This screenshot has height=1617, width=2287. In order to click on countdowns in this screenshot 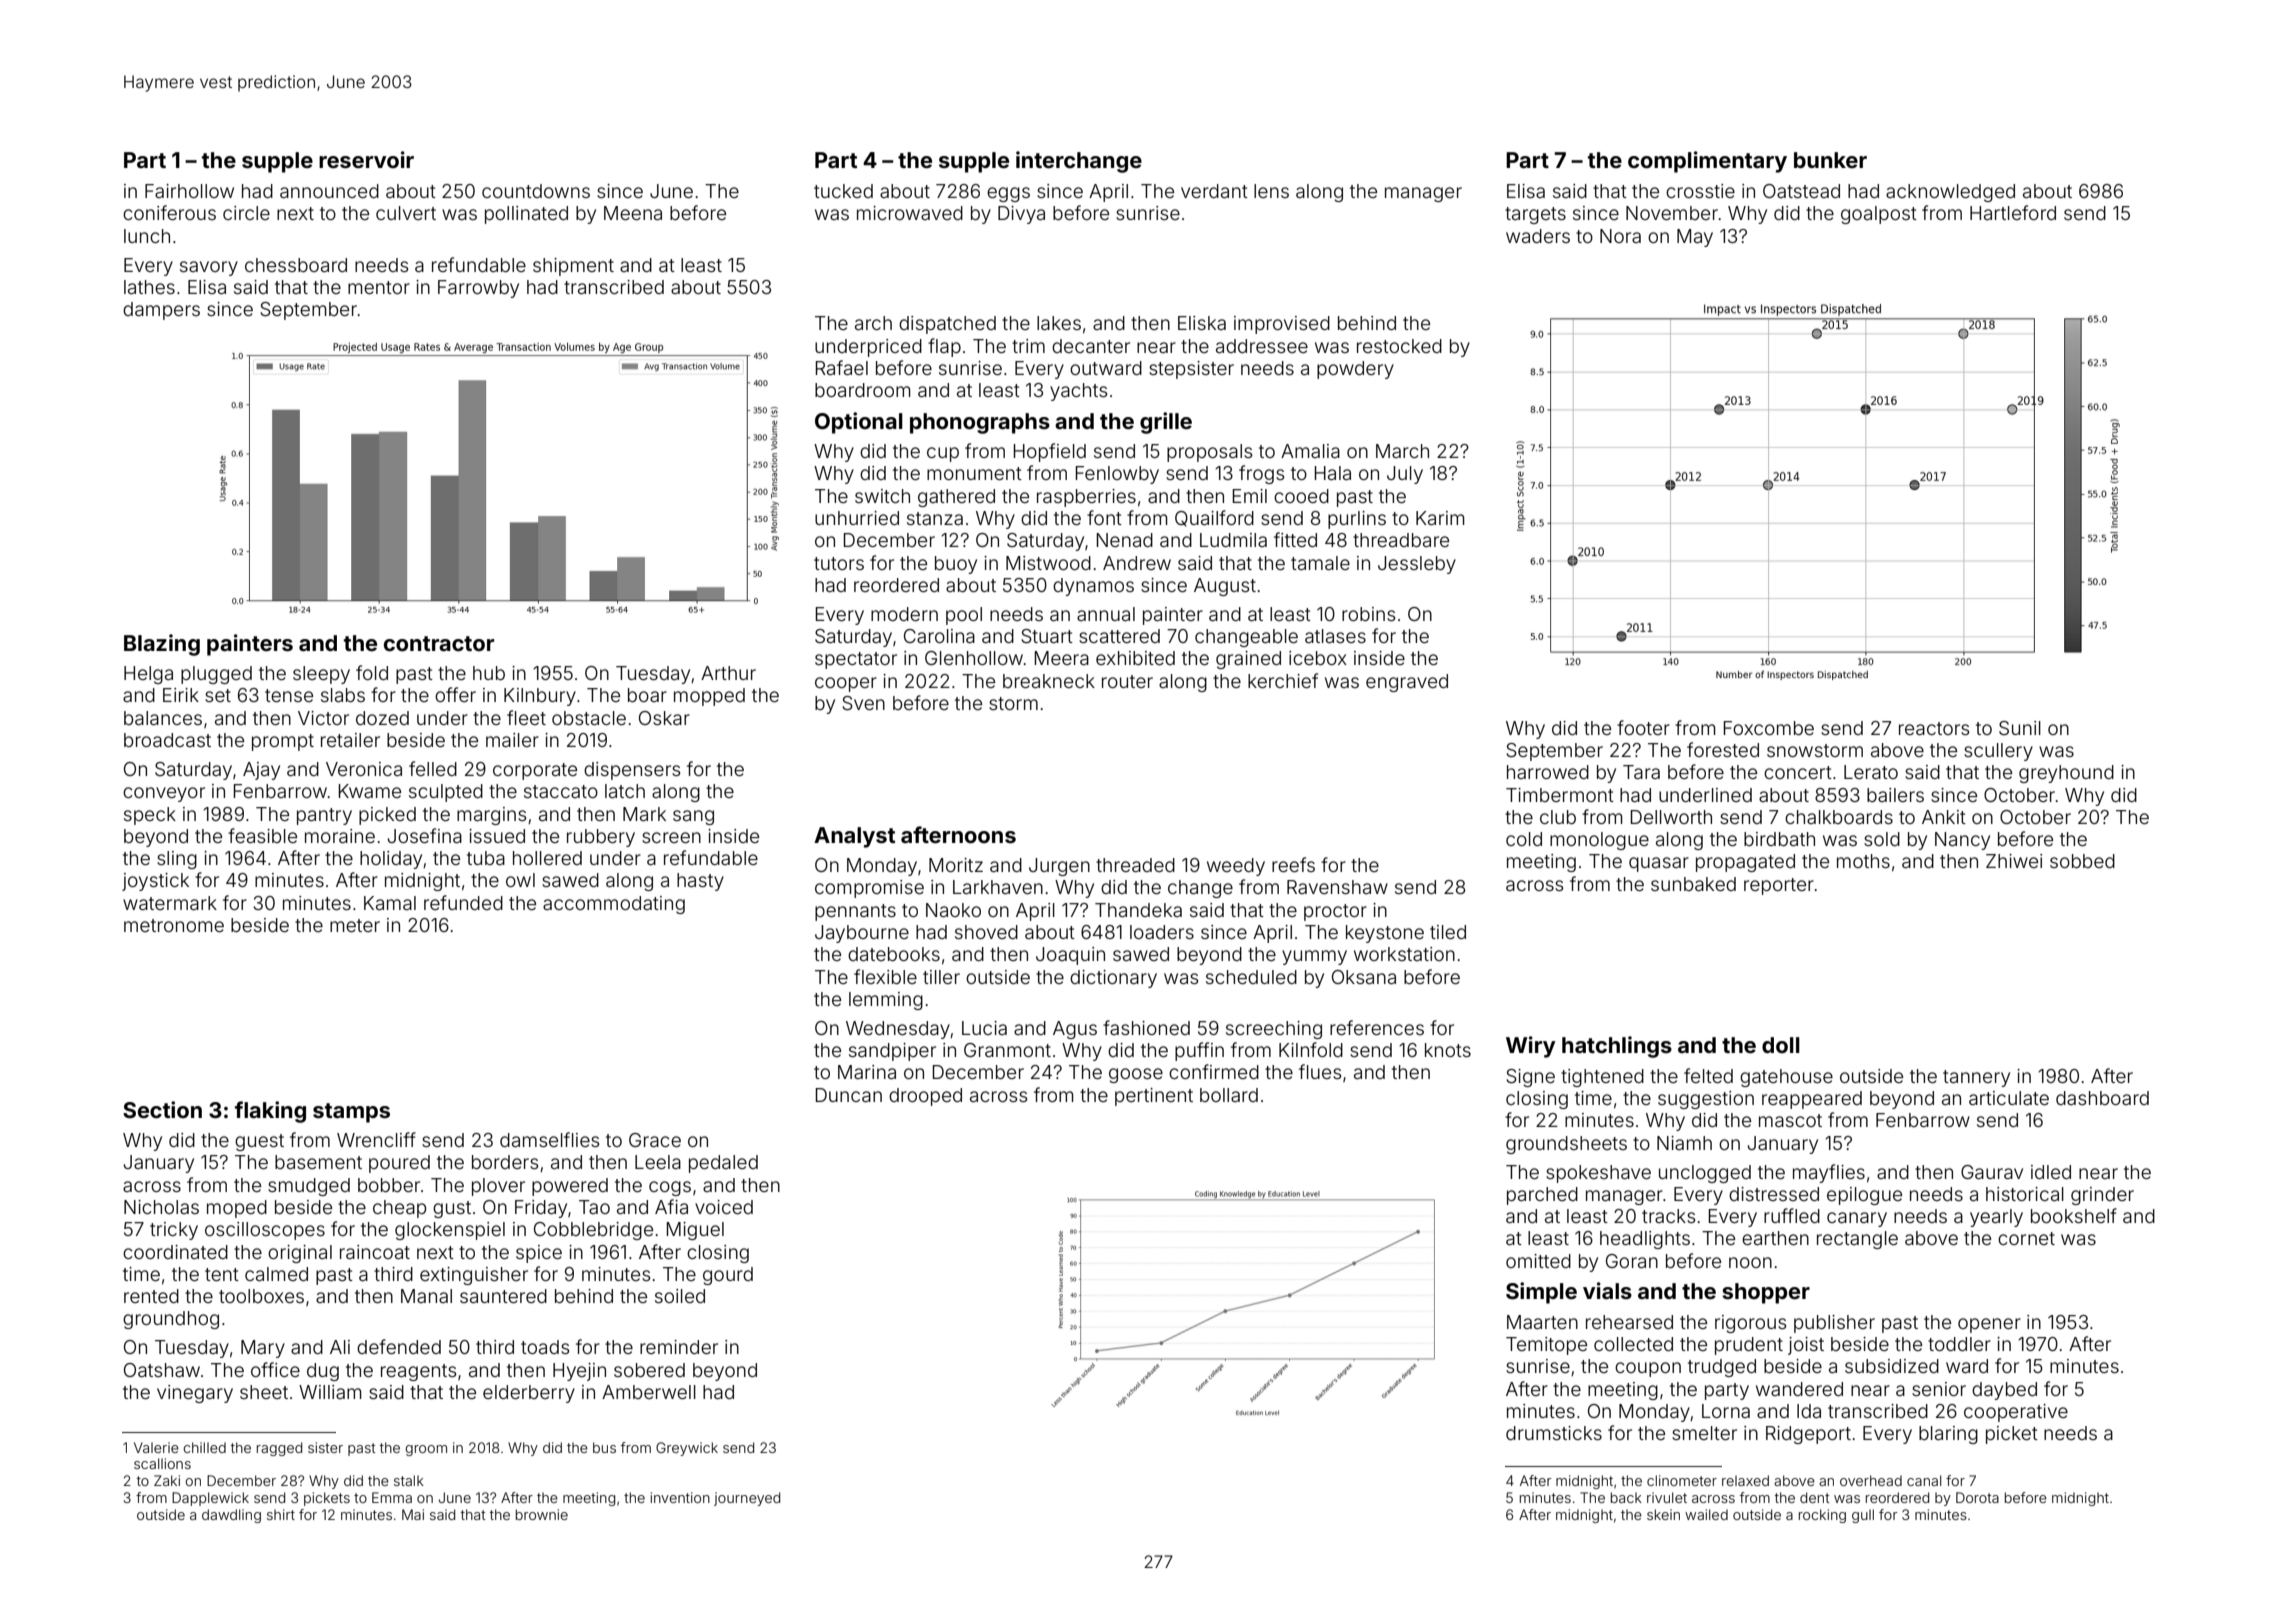, I will do `click(536, 191)`.
